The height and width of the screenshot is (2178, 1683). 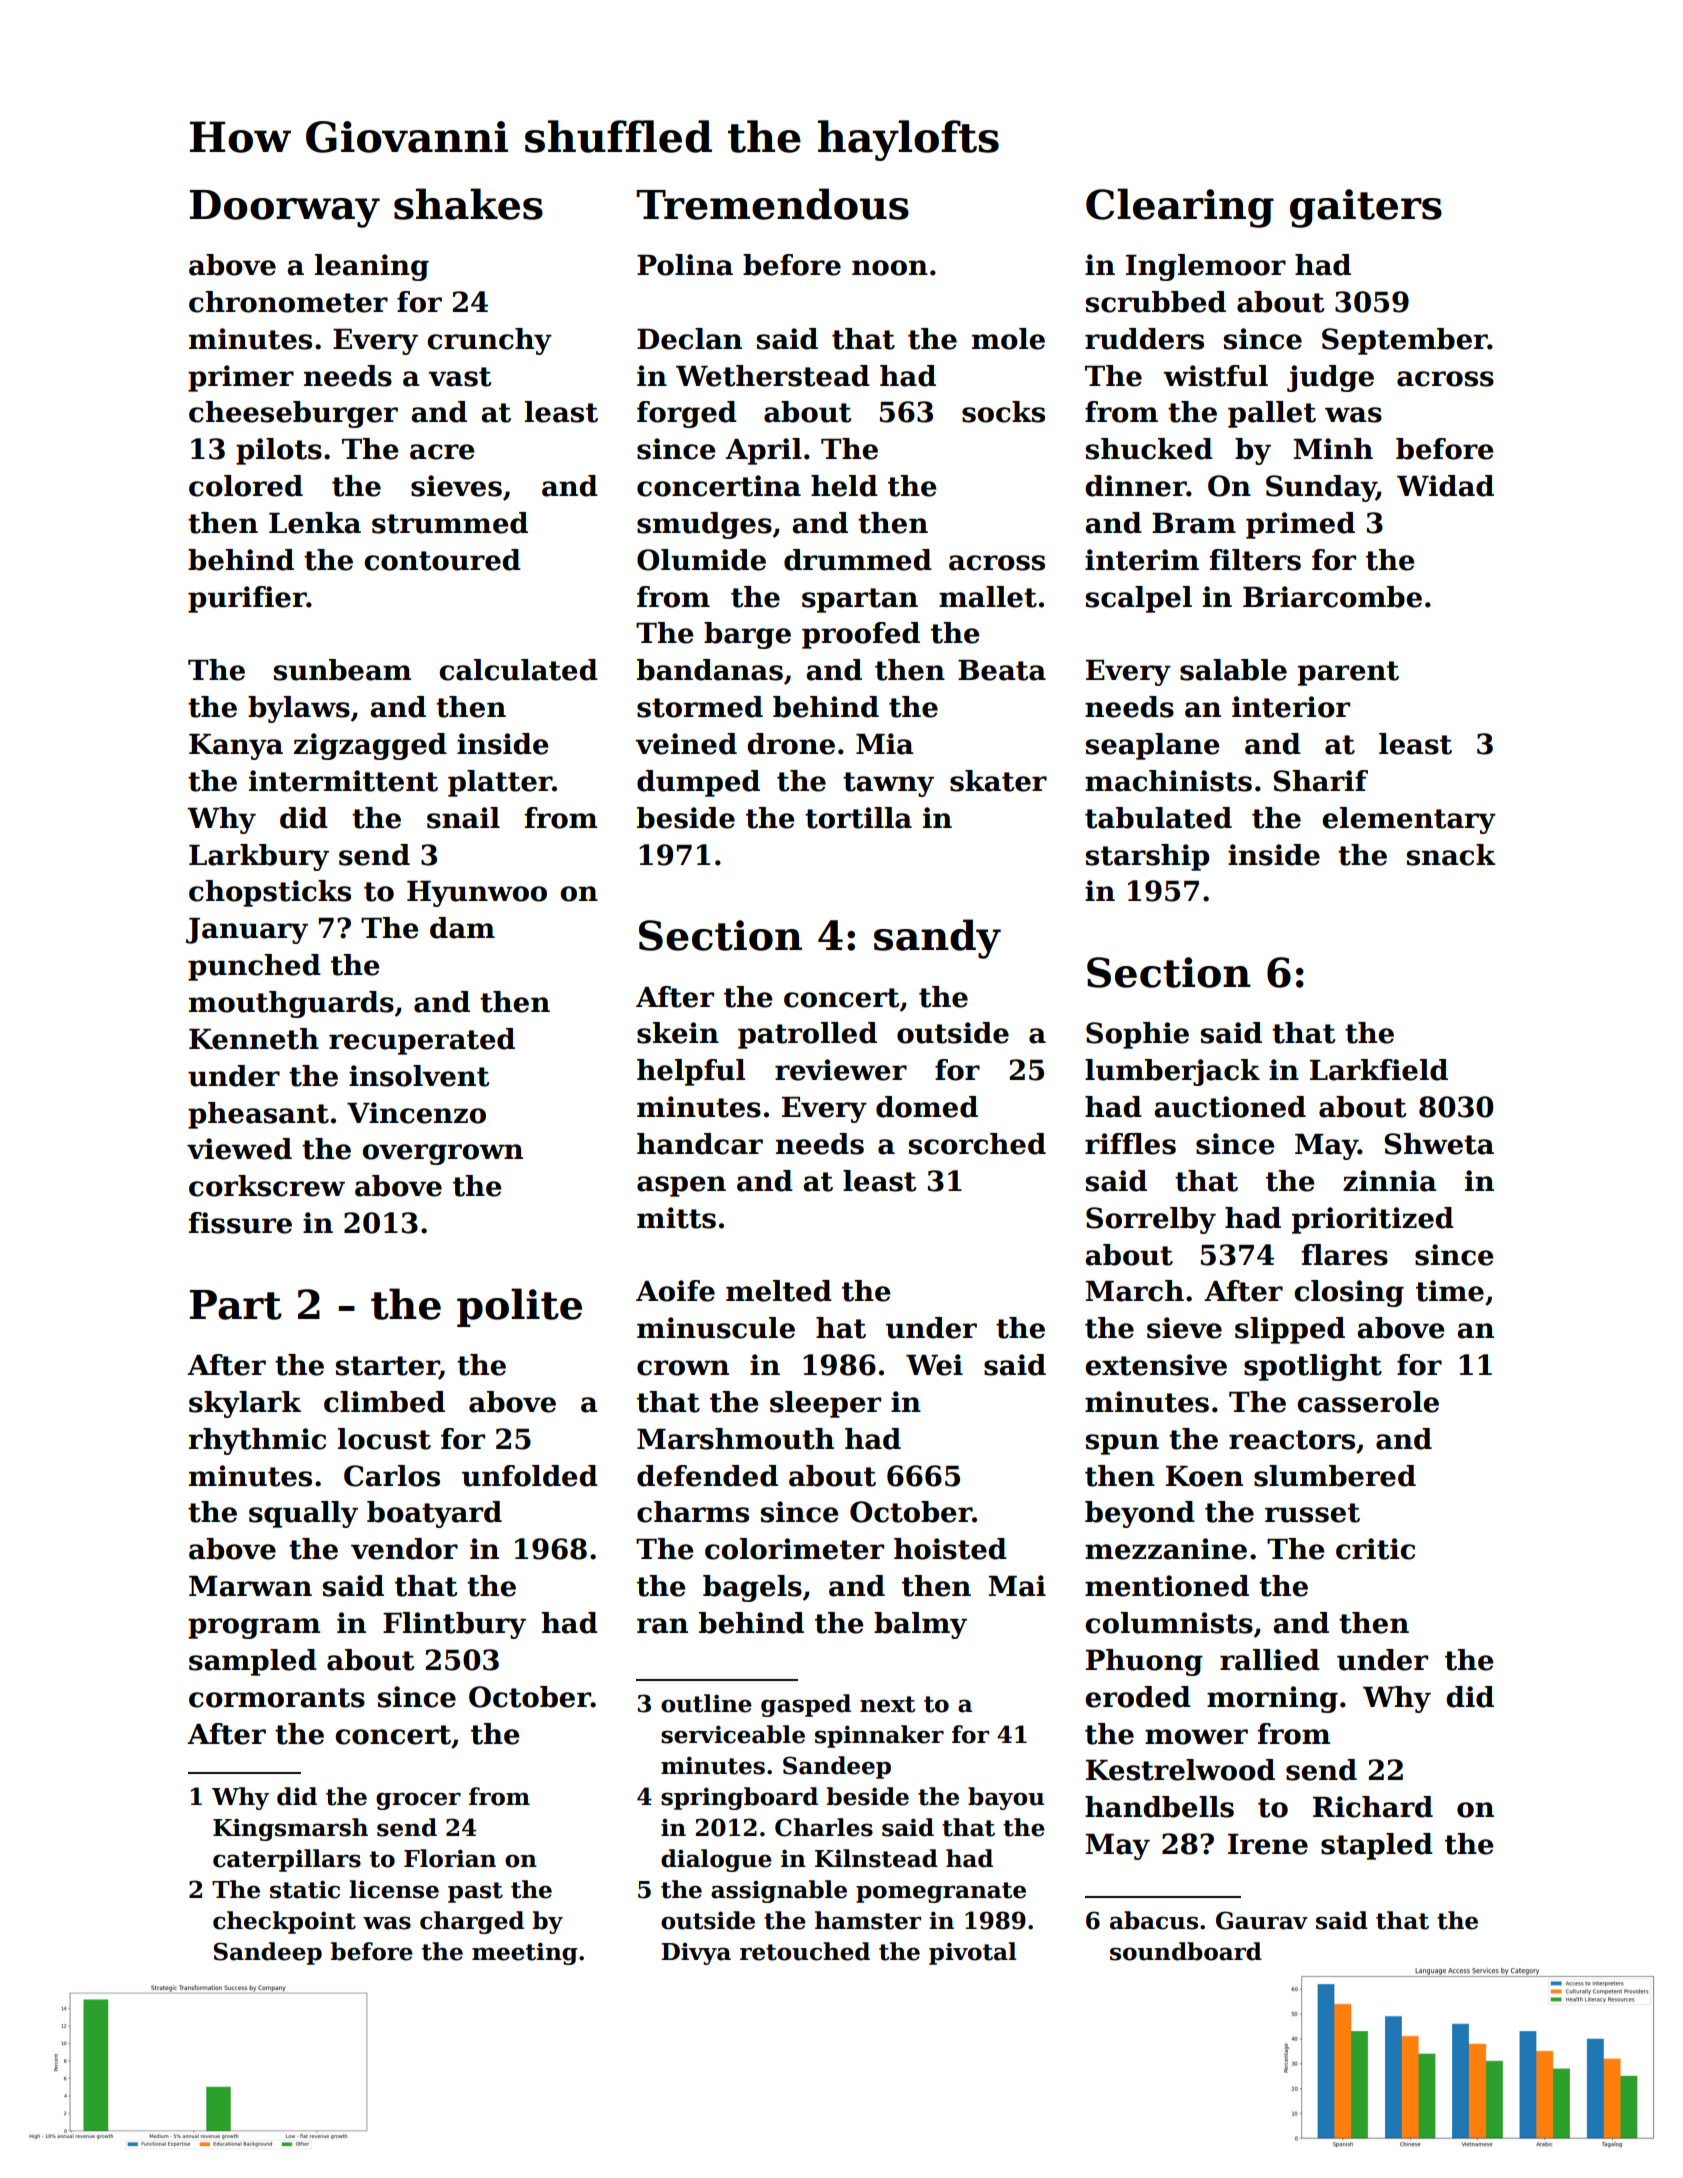 I want to click on cheeseburger, so click(x=293, y=414).
